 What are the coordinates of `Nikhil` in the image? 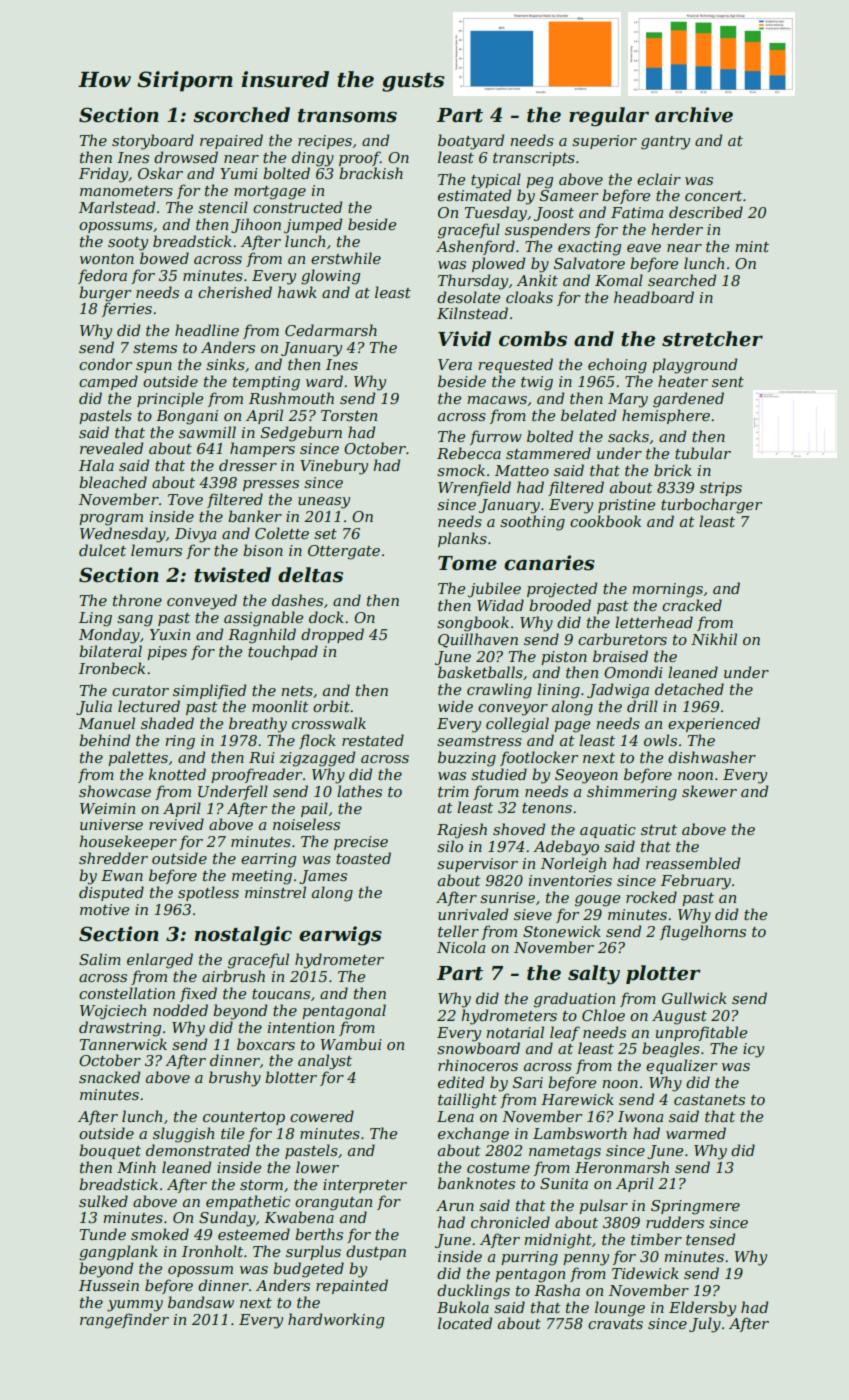 It's located at (714, 639).
